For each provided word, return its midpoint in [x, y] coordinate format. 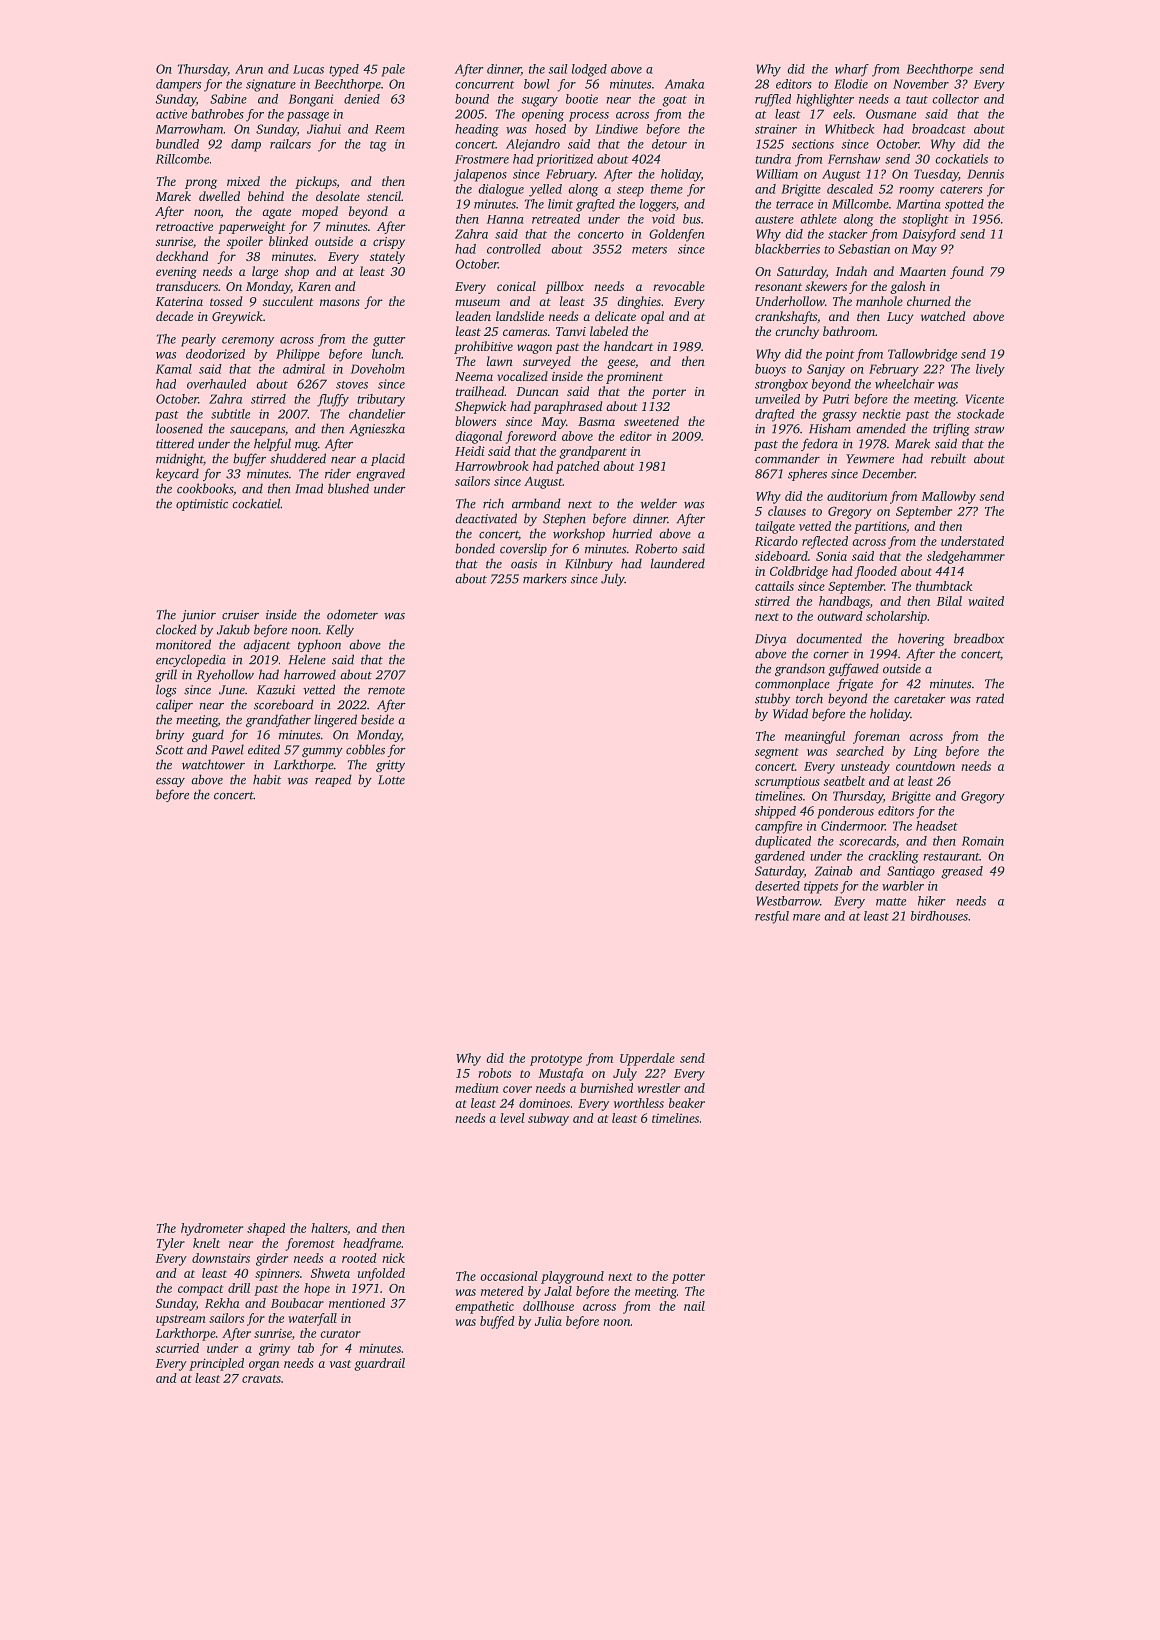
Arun [249, 69]
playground [572, 1277]
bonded [475, 548]
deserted [777, 886]
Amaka [684, 84]
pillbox [564, 287]
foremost [310, 1244]
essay [170, 782]
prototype [556, 1060]
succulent [288, 301]
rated [990, 698]
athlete [818, 219]
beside [377, 719]
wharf [852, 70]
